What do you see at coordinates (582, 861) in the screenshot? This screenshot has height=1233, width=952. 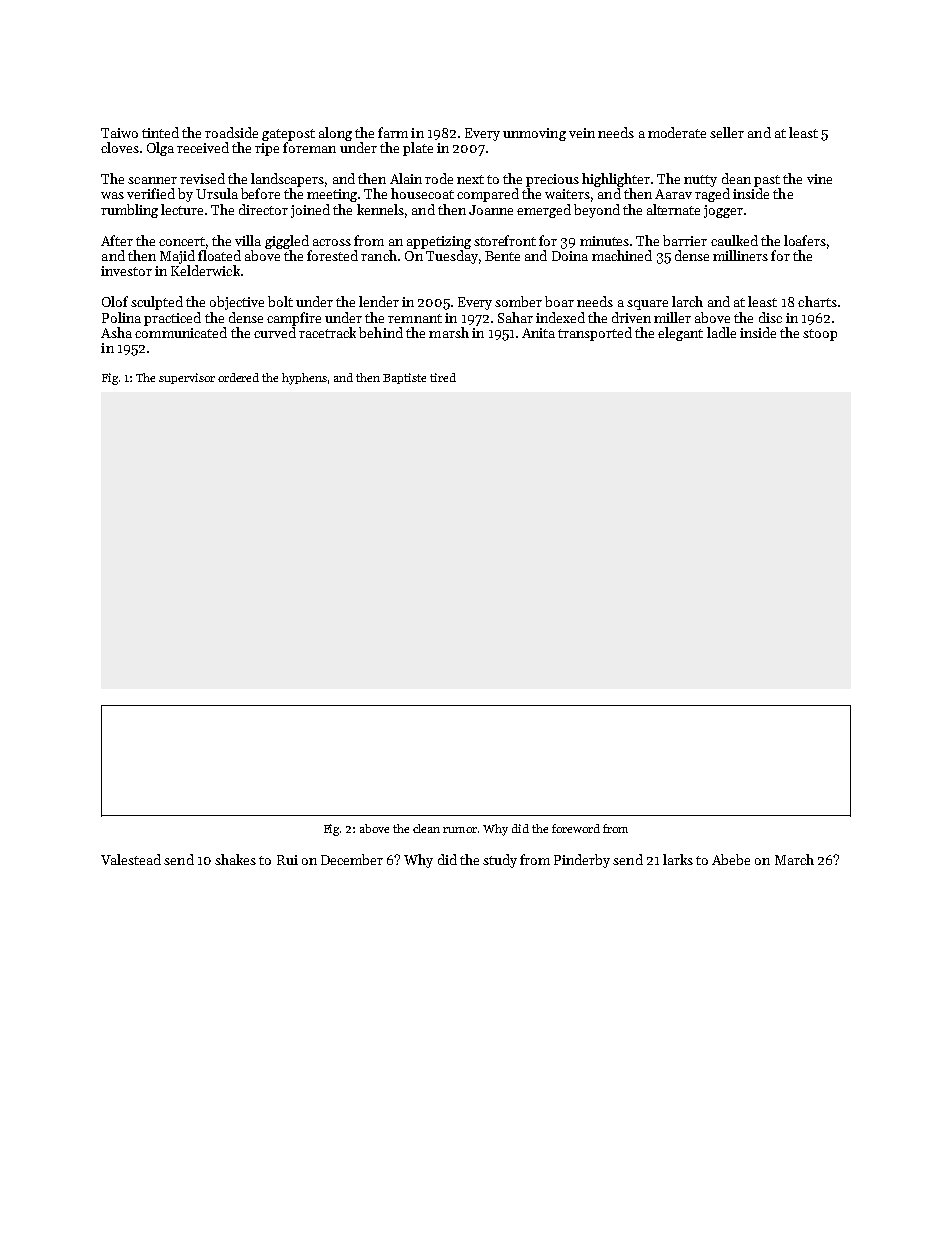 I see `Pinderby` at bounding box center [582, 861].
